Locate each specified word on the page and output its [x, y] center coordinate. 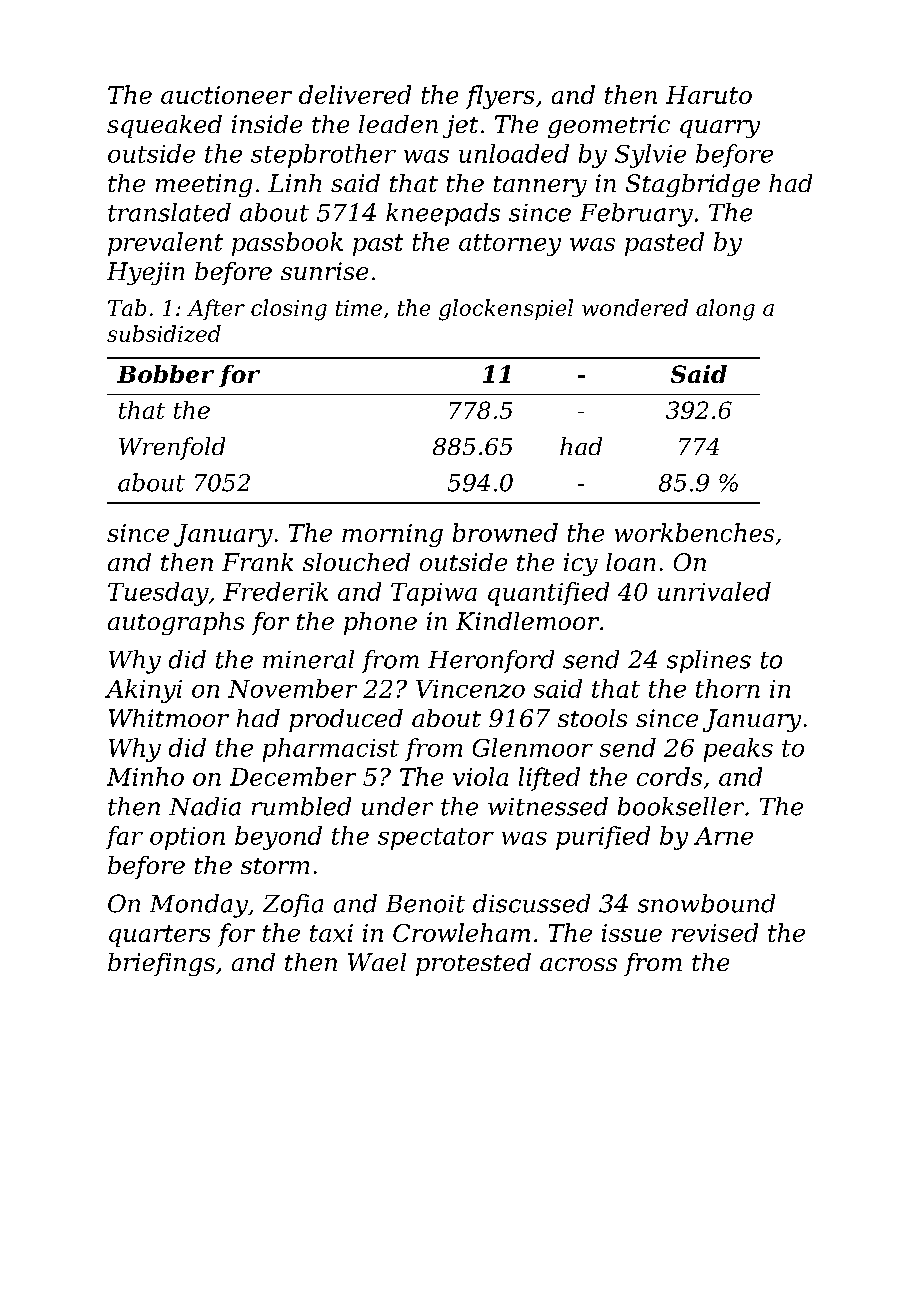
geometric [609, 126]
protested [473, 964]
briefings [161, 964]
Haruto [709, 95]
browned [505, 532]
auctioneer [226, 95]
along [725, 310]
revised [715, 932]
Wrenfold [172, 448]
